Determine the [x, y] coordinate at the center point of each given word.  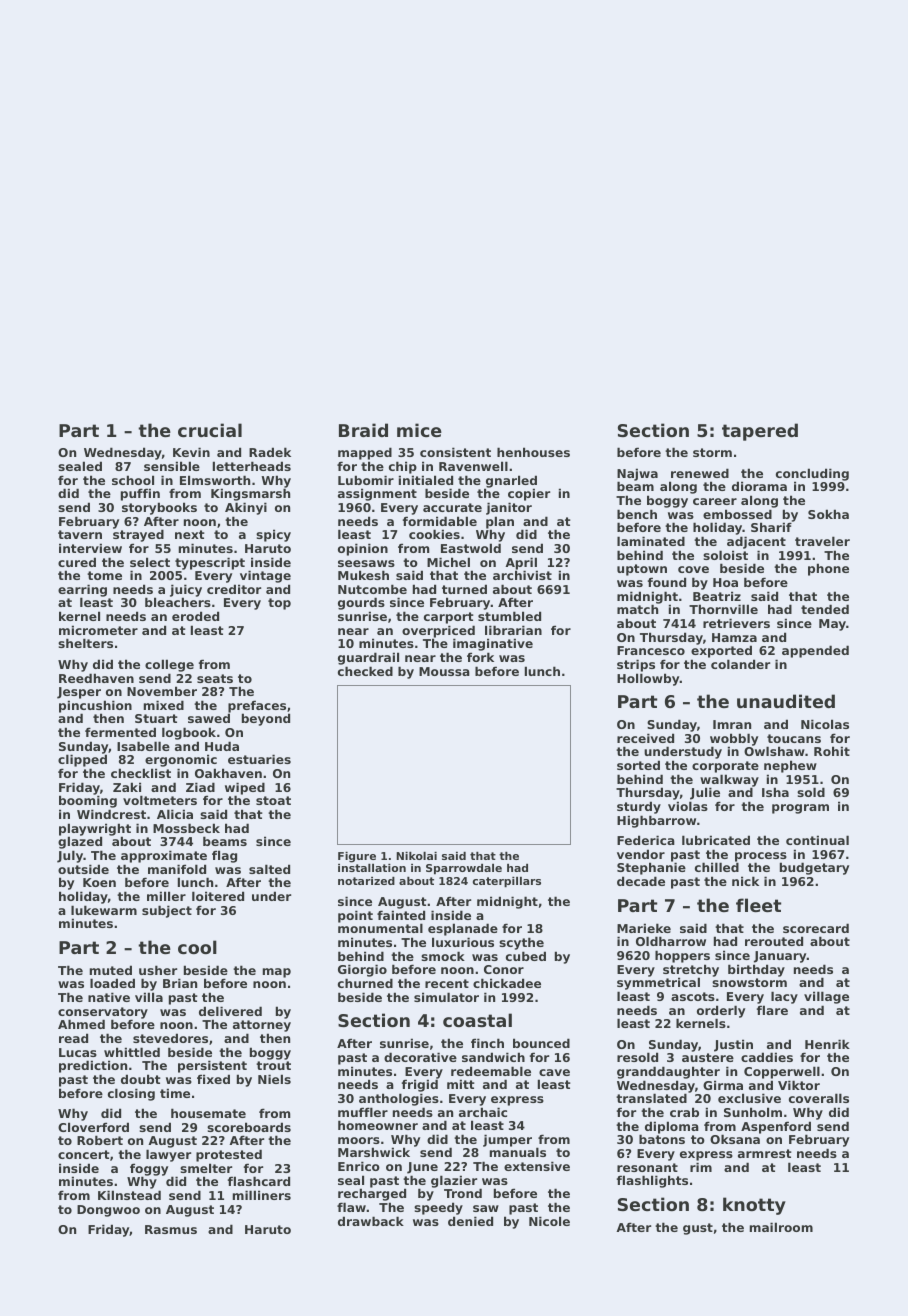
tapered [760, 432]
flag [224, 856]
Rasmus [171, 1229]
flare [772, 1010]
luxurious [463, 942]
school [133, 480]
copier [529, 494]
